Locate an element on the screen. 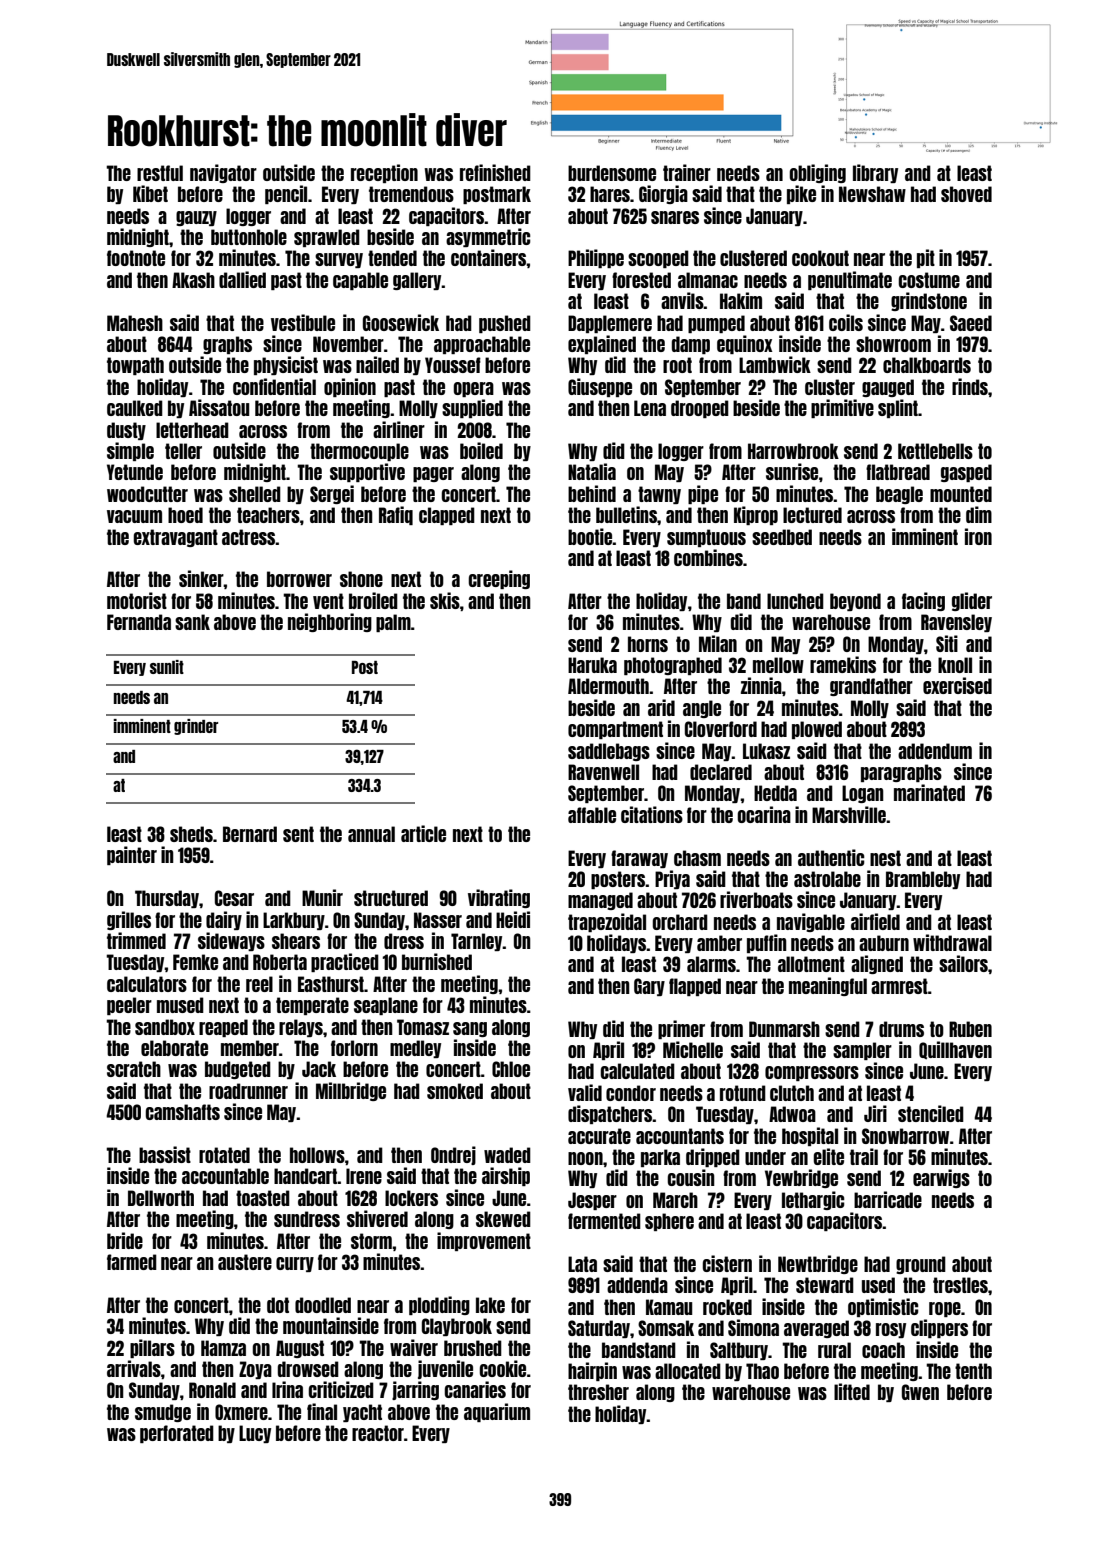 The height and width of the screenshot is (1554, 1099). shoved is located at coordinates (966, 194).
